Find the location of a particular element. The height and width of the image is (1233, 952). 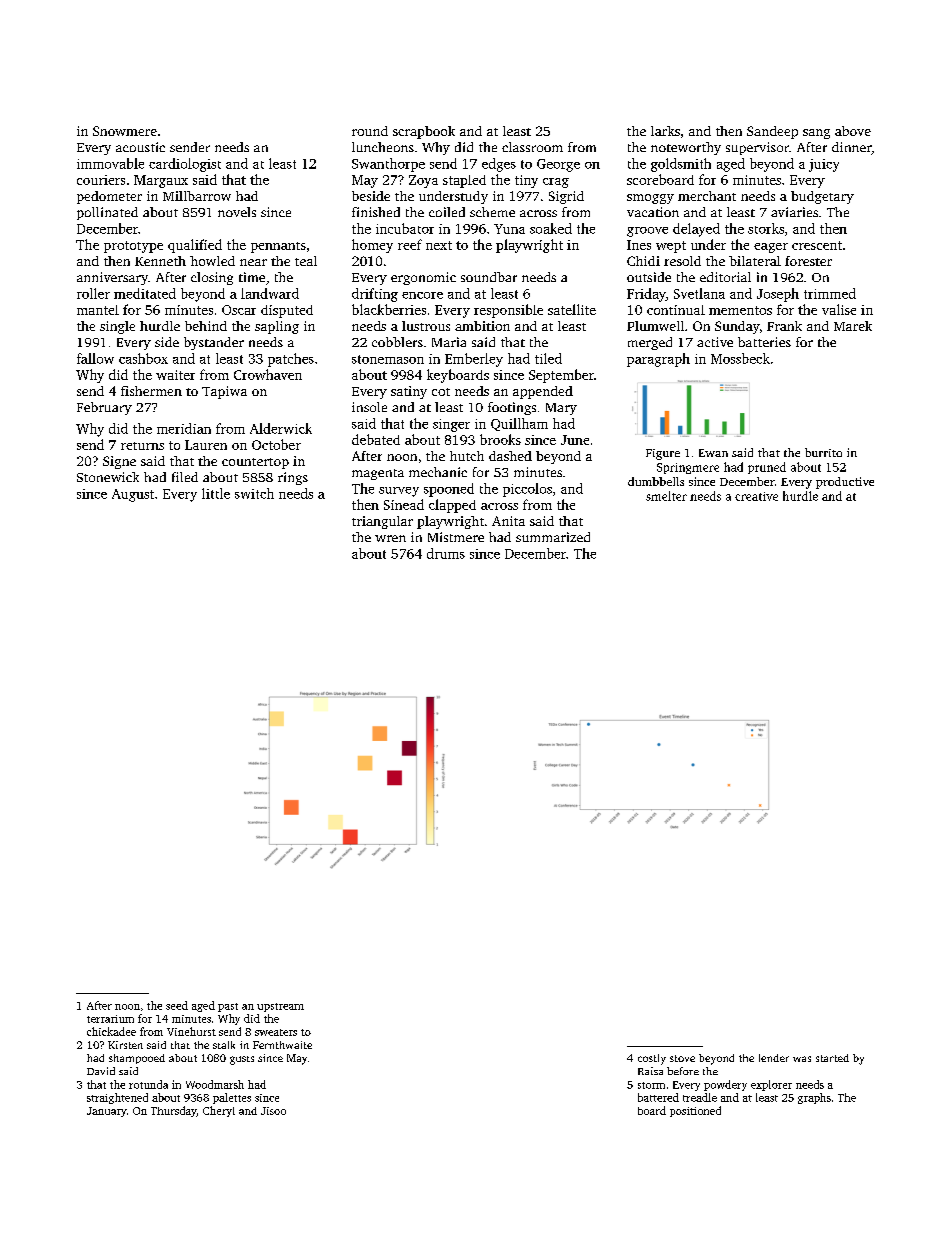

upstream is located at coordinates (280, 1007).
